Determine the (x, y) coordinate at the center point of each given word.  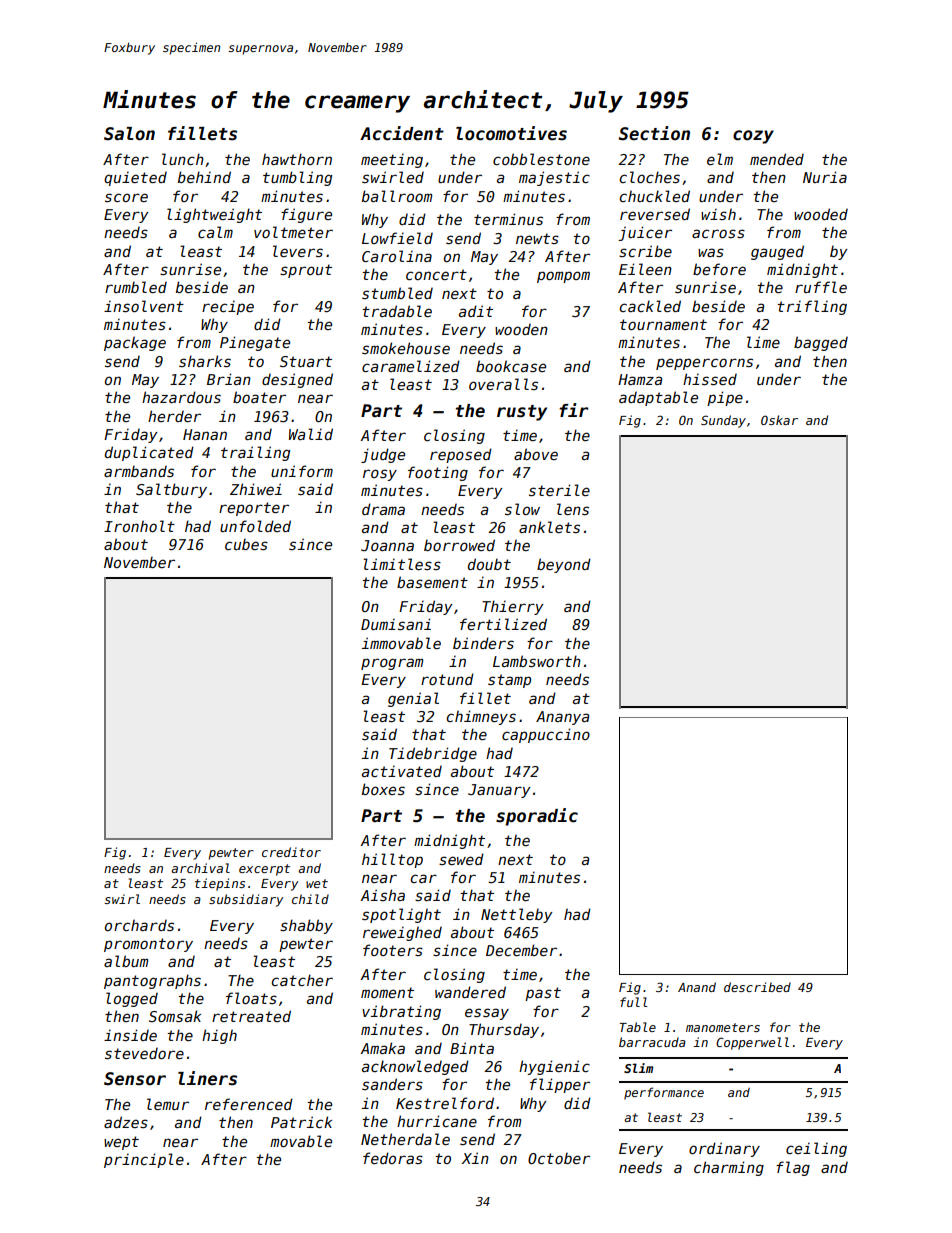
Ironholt (139, 526)
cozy (753, 137)
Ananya (562, 718)
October (559, 1158)
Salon (129, 134)
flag (793, 1168)
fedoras (393, 1158)
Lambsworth (537, 661)
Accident (402, 133)
